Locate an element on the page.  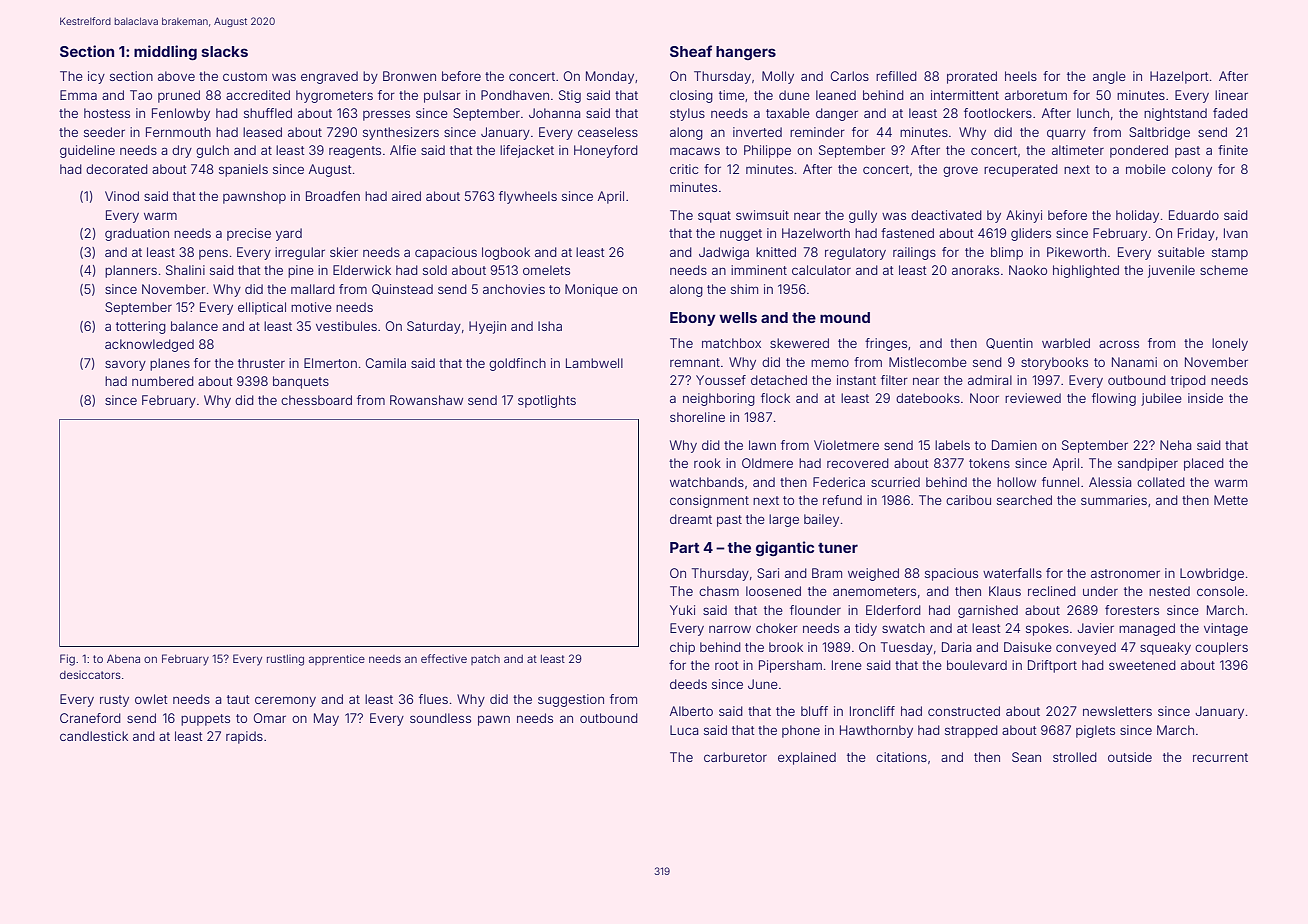
imminent is located at coordinates (759, 270).
